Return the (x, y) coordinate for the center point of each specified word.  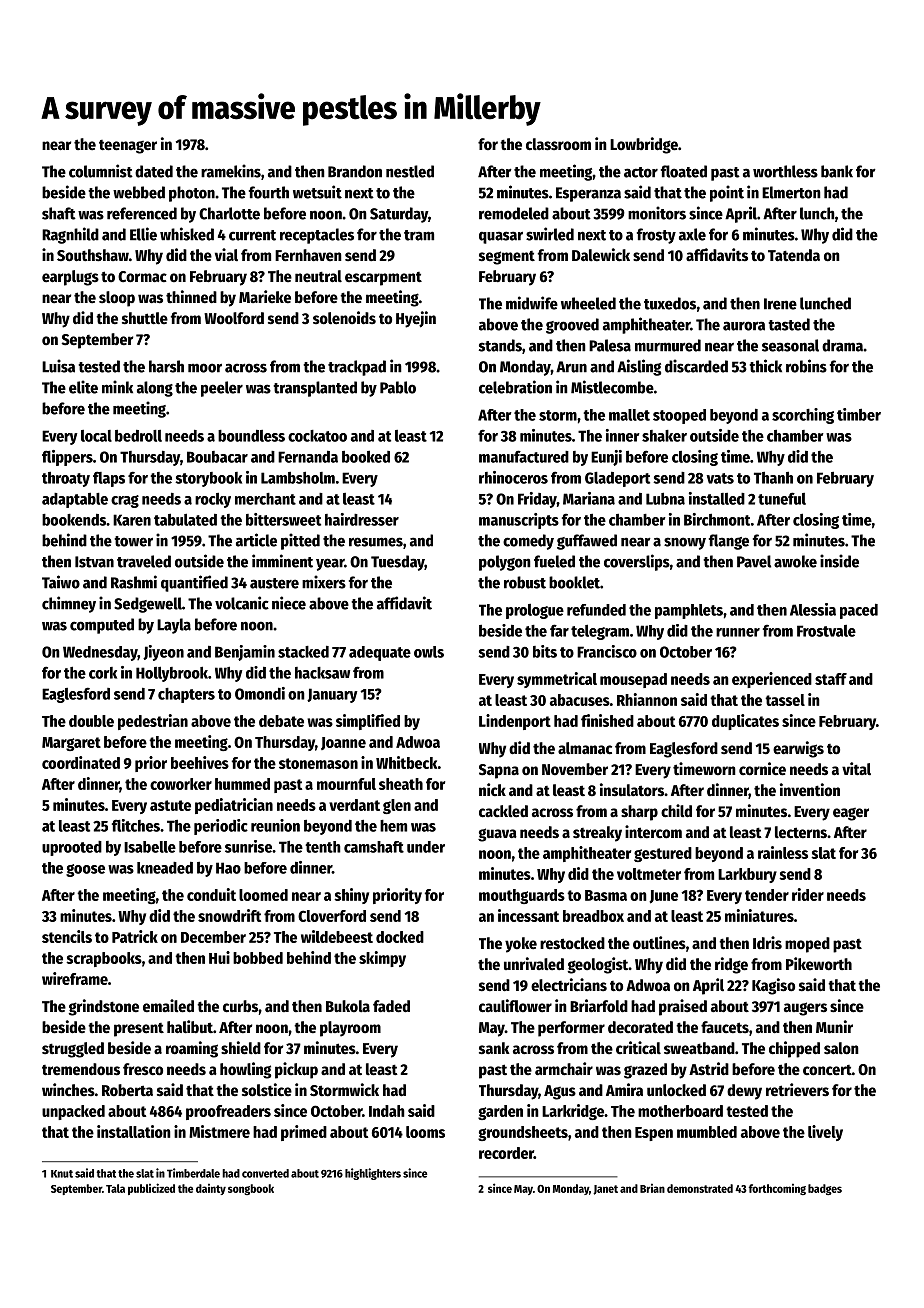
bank (837, 171)
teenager (128, 147)
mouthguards (522, 896)
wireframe (75, 978)
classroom (558, 144)
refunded (596, 610)
